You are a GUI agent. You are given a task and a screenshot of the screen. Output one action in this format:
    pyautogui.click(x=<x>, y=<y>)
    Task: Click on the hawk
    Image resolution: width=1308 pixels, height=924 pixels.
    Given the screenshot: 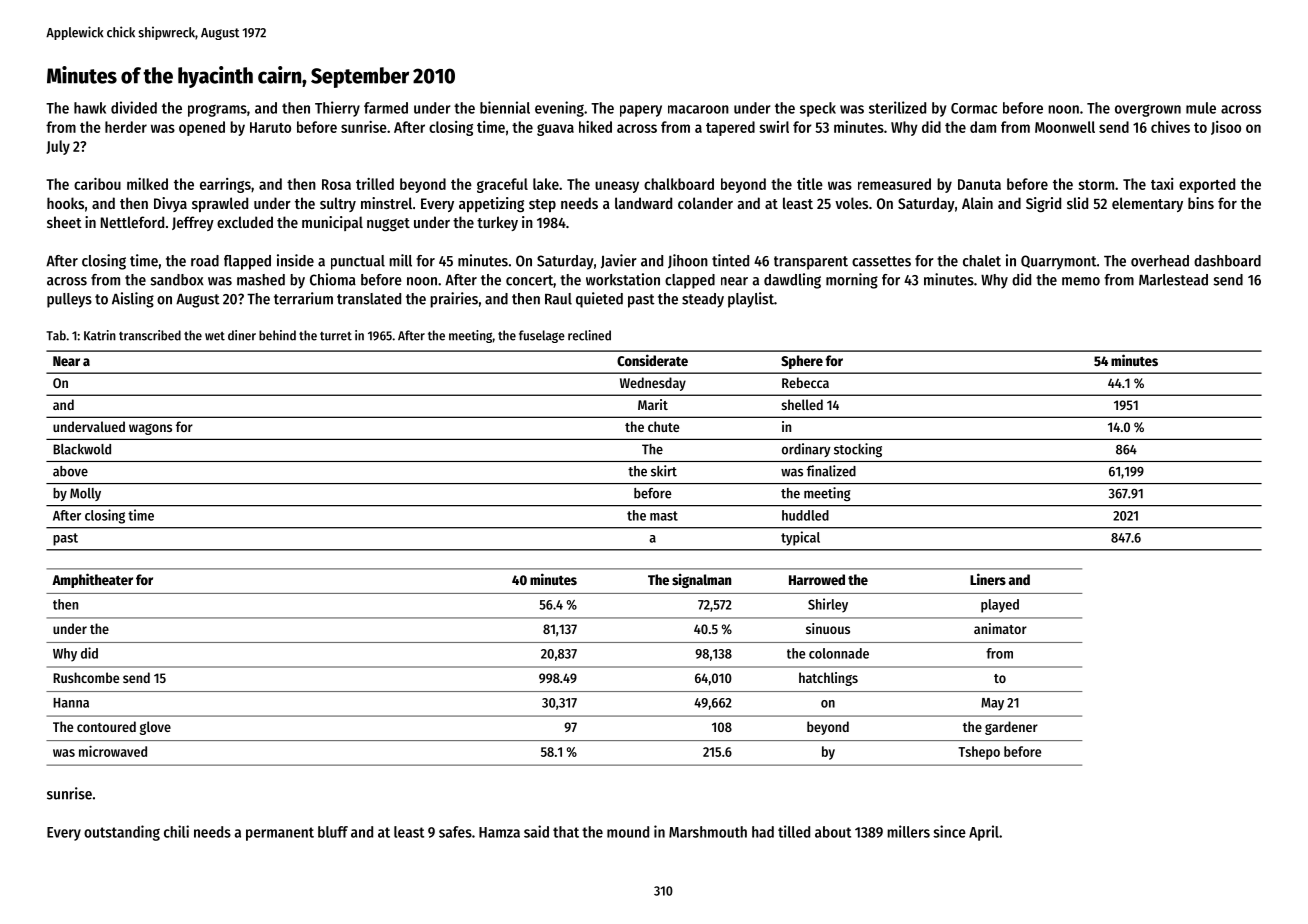 What is the action you would take?
    pyautogui.click(x=90, y=108)
